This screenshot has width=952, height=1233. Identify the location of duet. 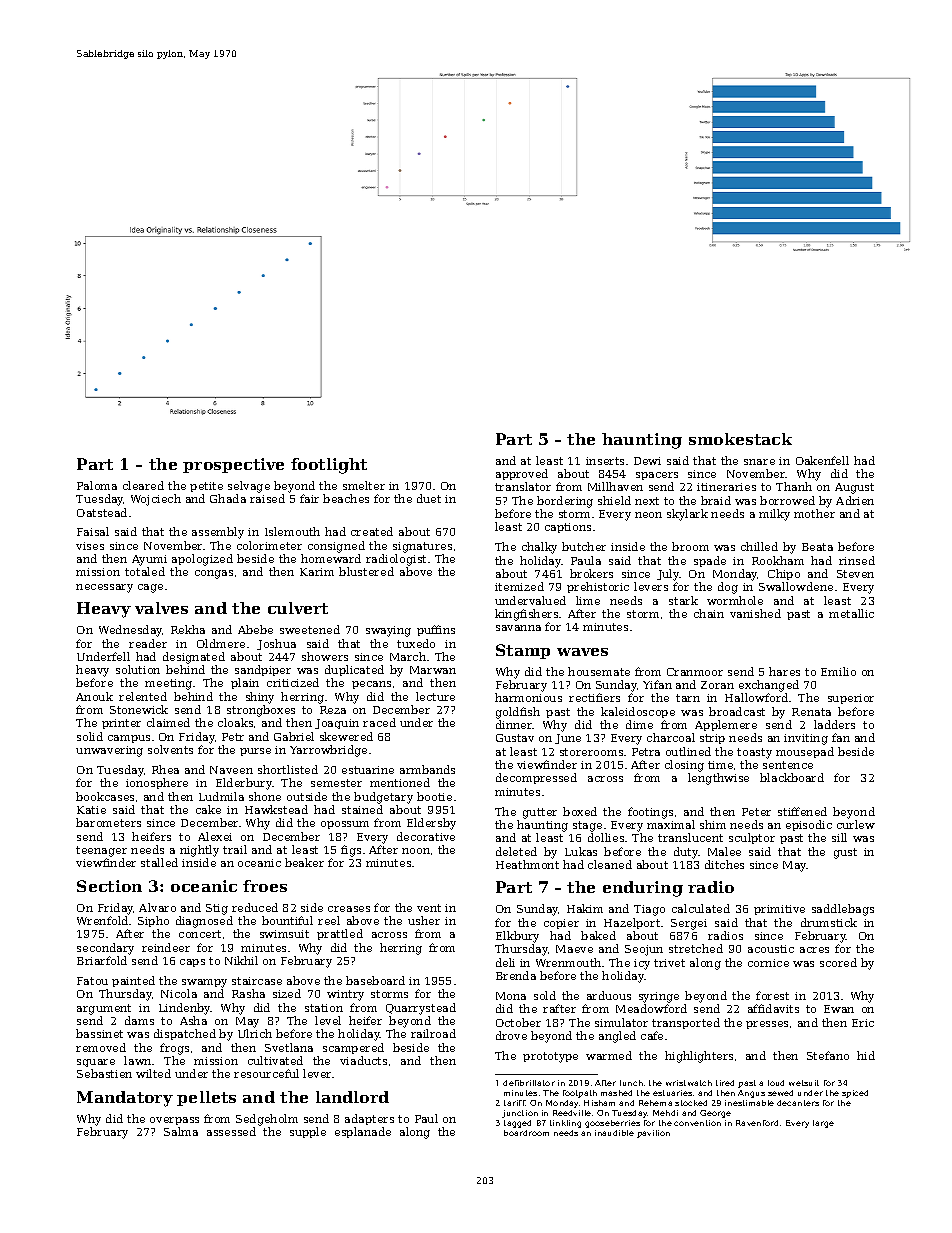
(429, 498).
